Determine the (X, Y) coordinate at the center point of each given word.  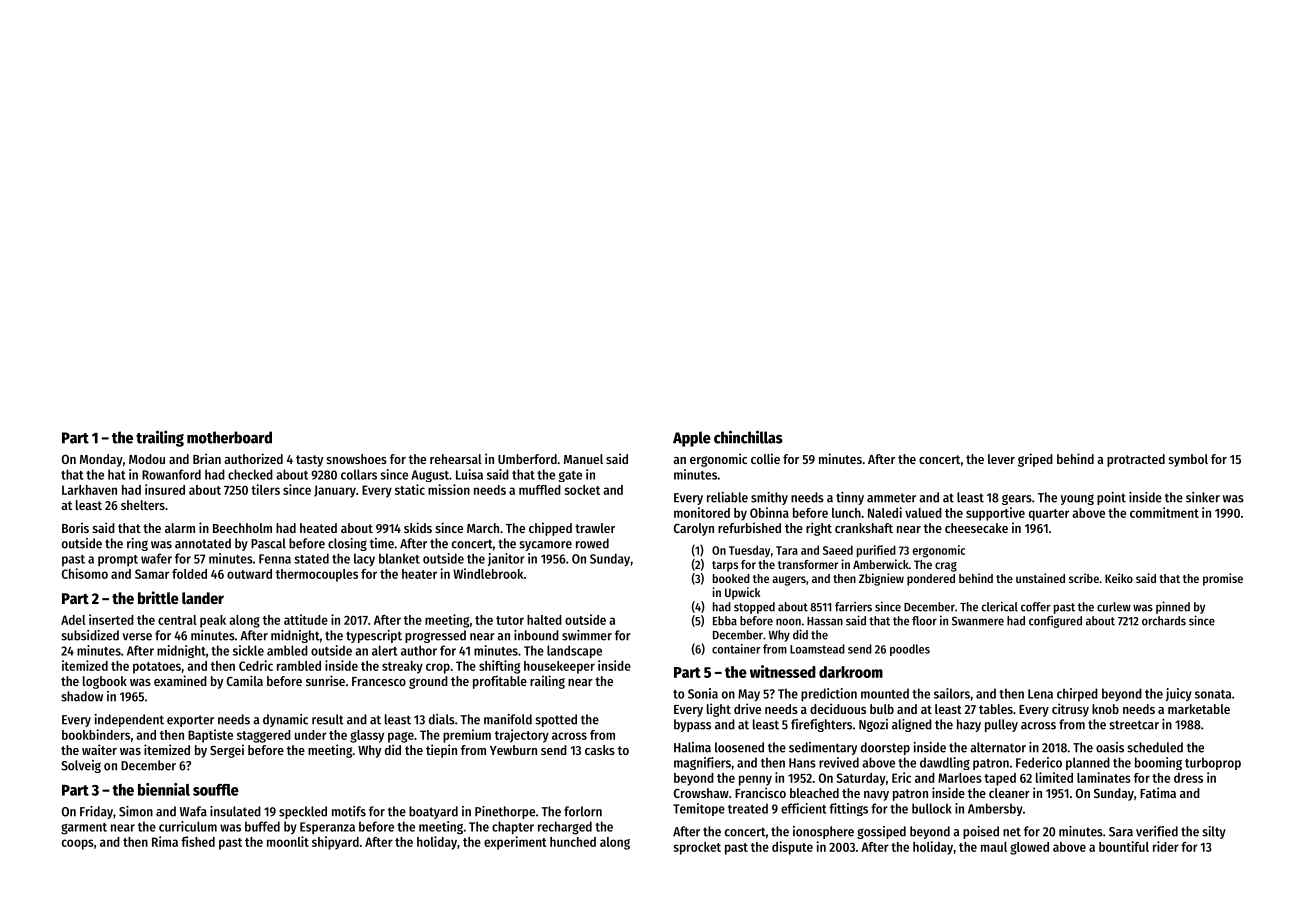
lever (1001, 459)
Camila (245, 680)
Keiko (1119, 578)
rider (1166, 846)
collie (765, 458)
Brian (207, 458)
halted (544, 620)
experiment (515, 843)
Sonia (703, 693)
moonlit (288, 841)
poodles (910, 650)
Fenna (275, 559)
